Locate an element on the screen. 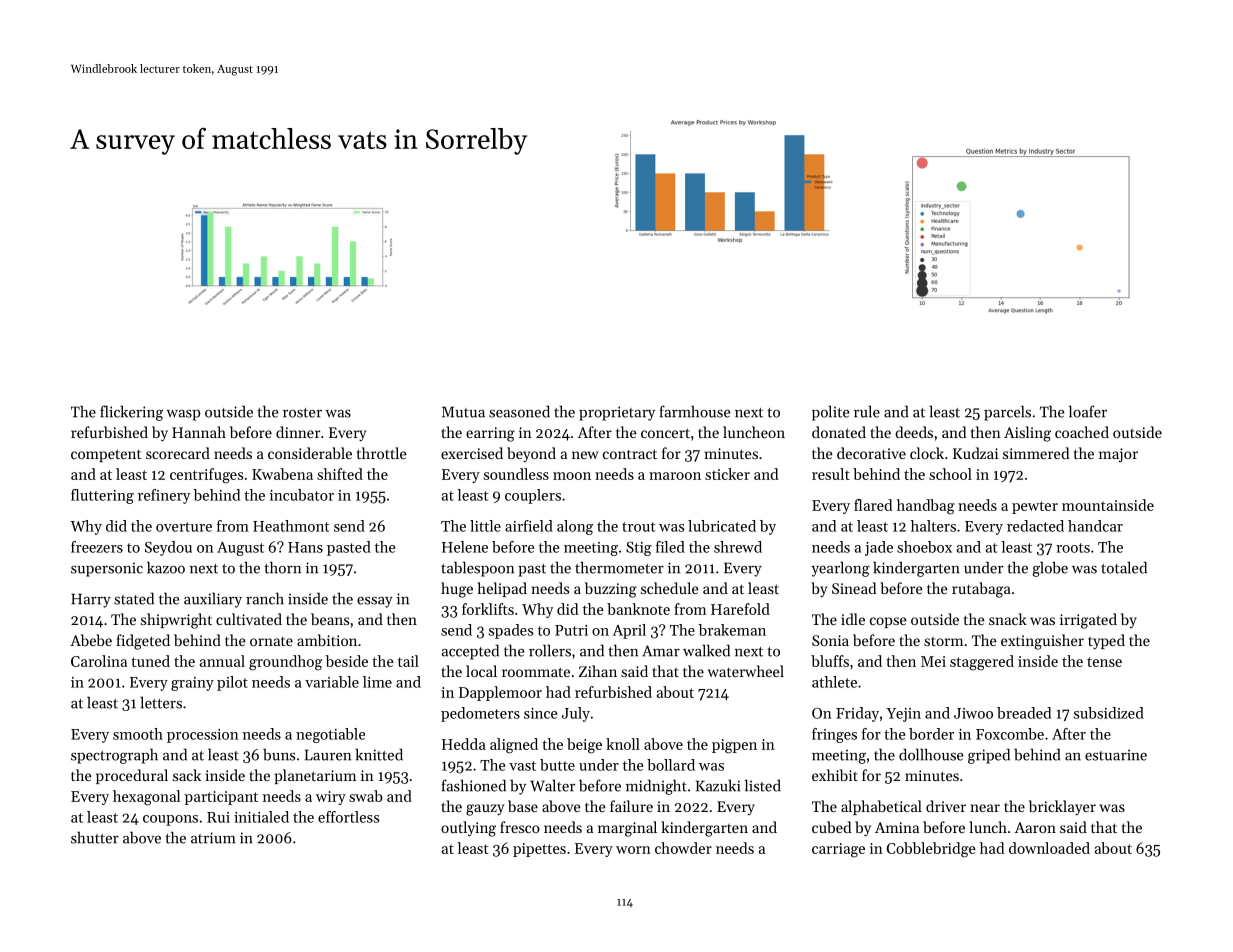 This screenshot has height=952, width=1233. major is located at coordinates (1118, 455).
